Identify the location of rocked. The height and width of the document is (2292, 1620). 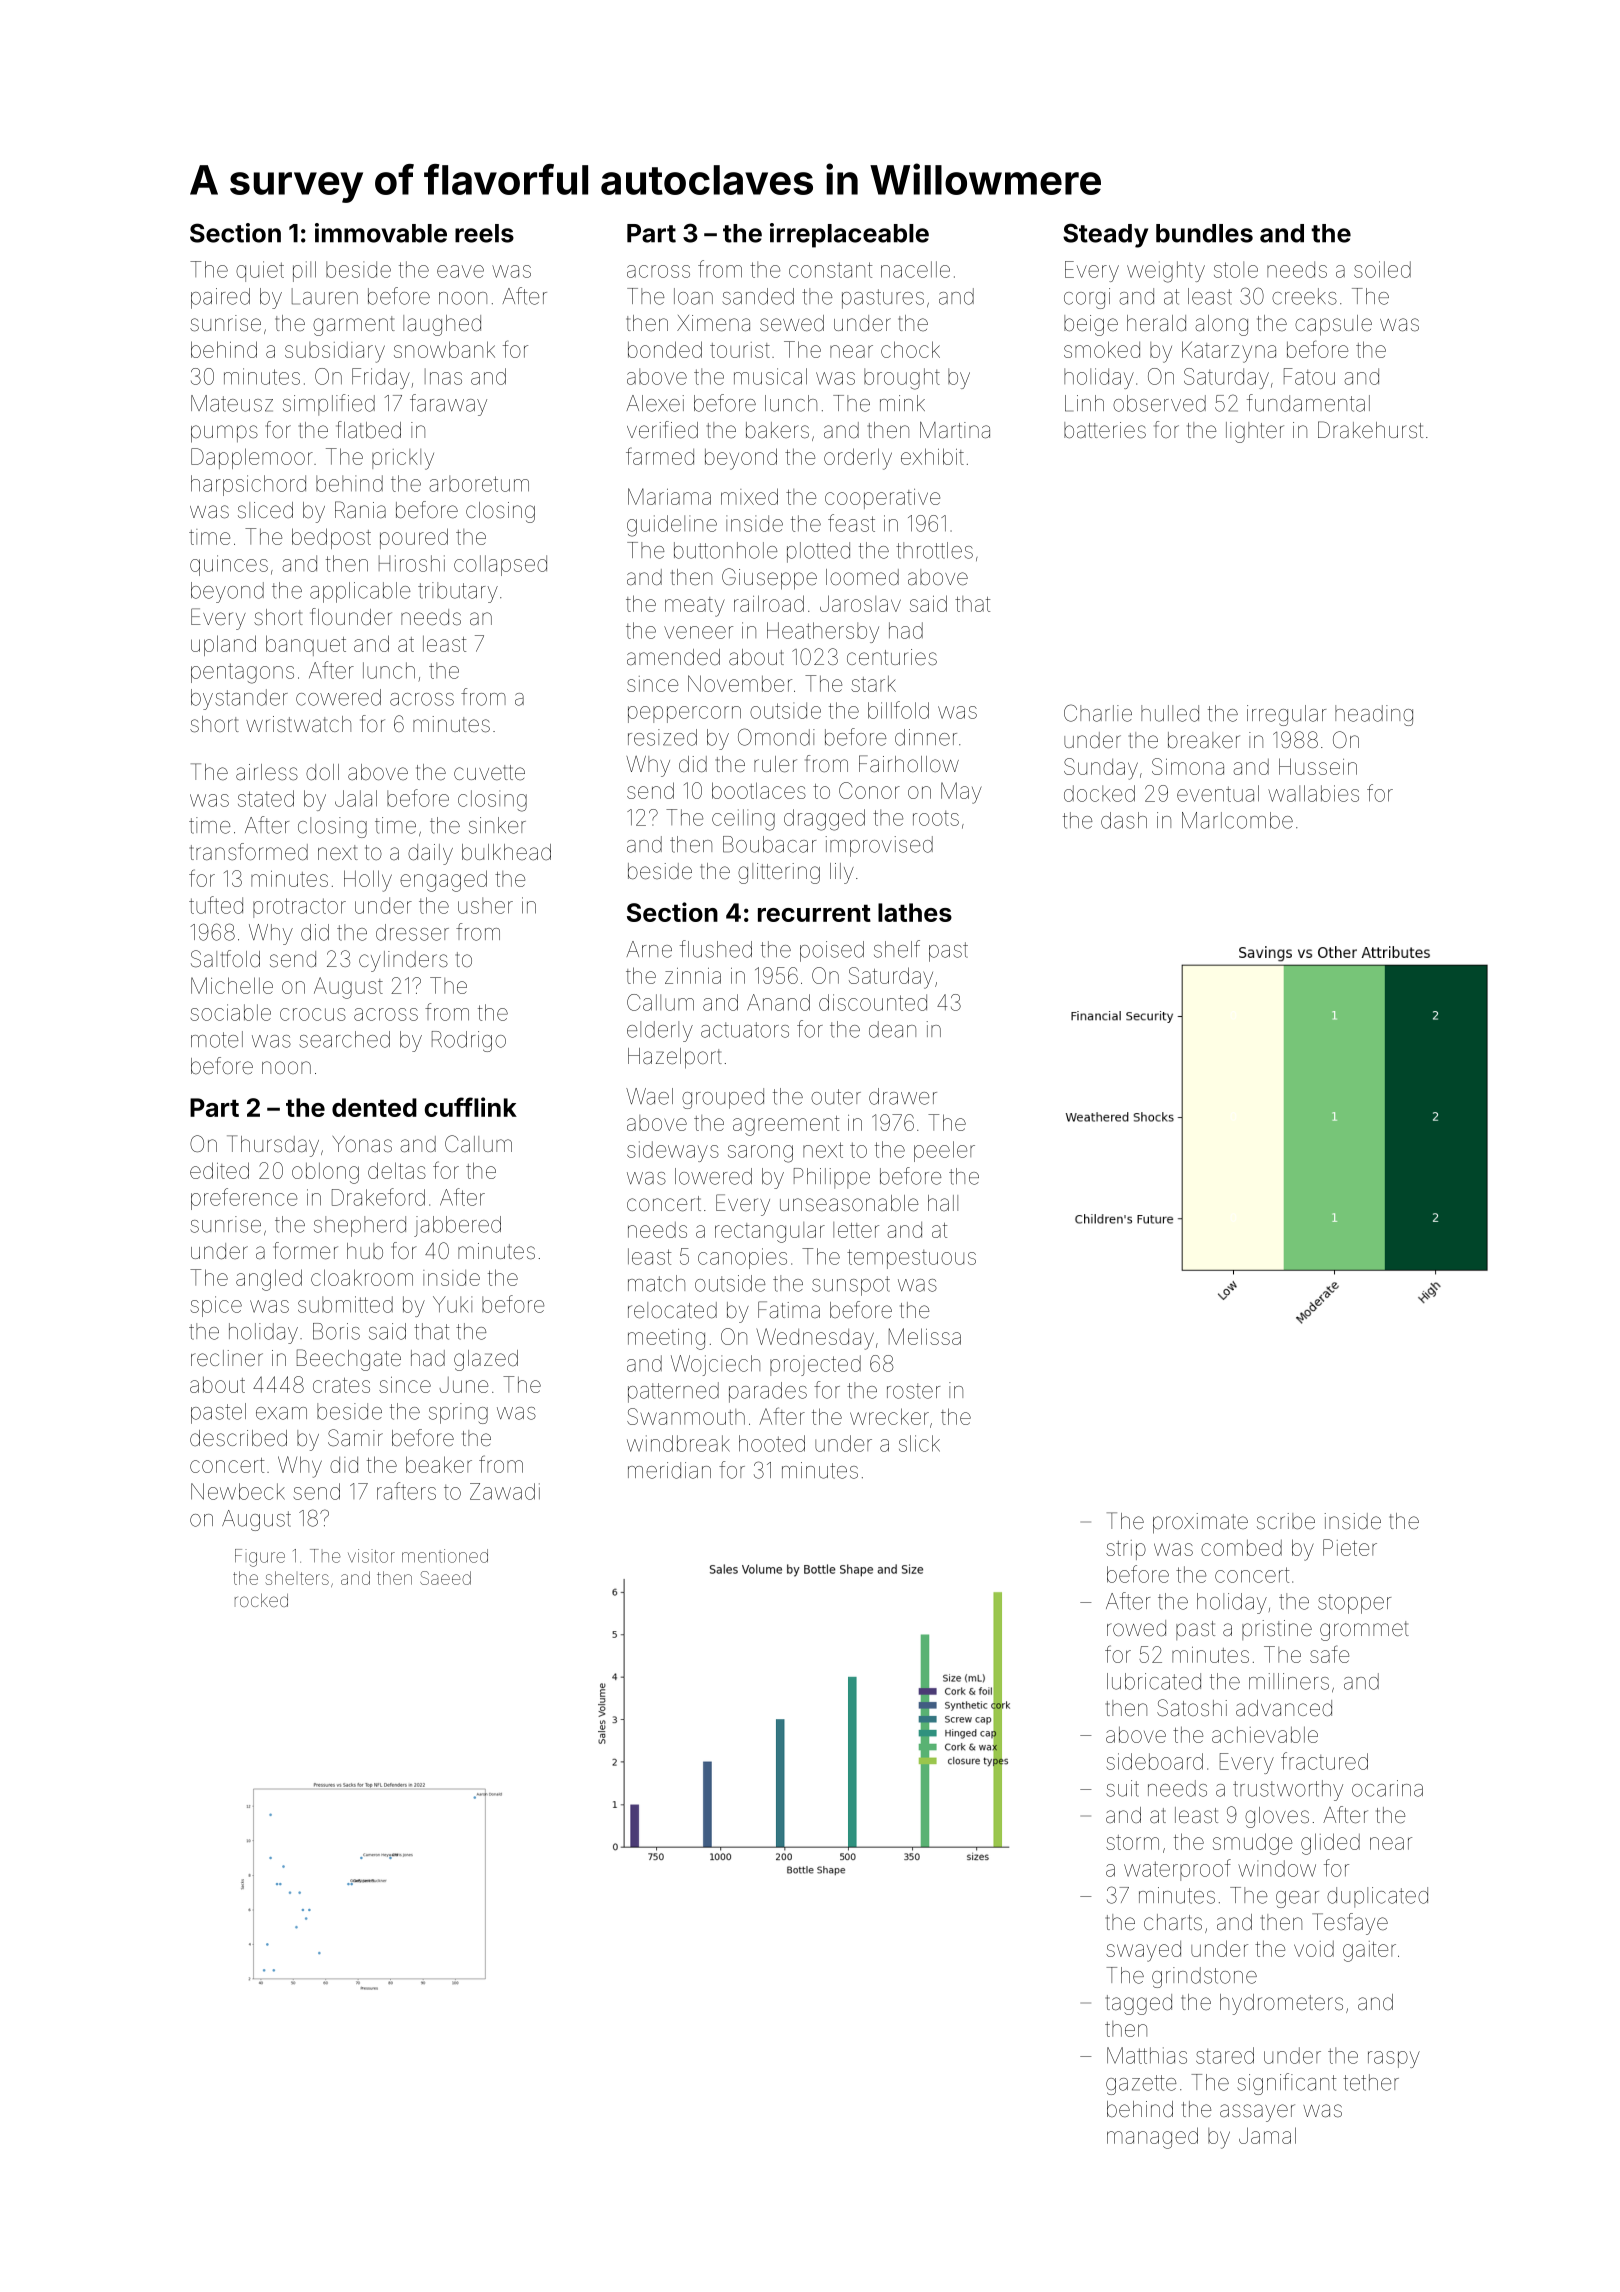
(261, 1600).
